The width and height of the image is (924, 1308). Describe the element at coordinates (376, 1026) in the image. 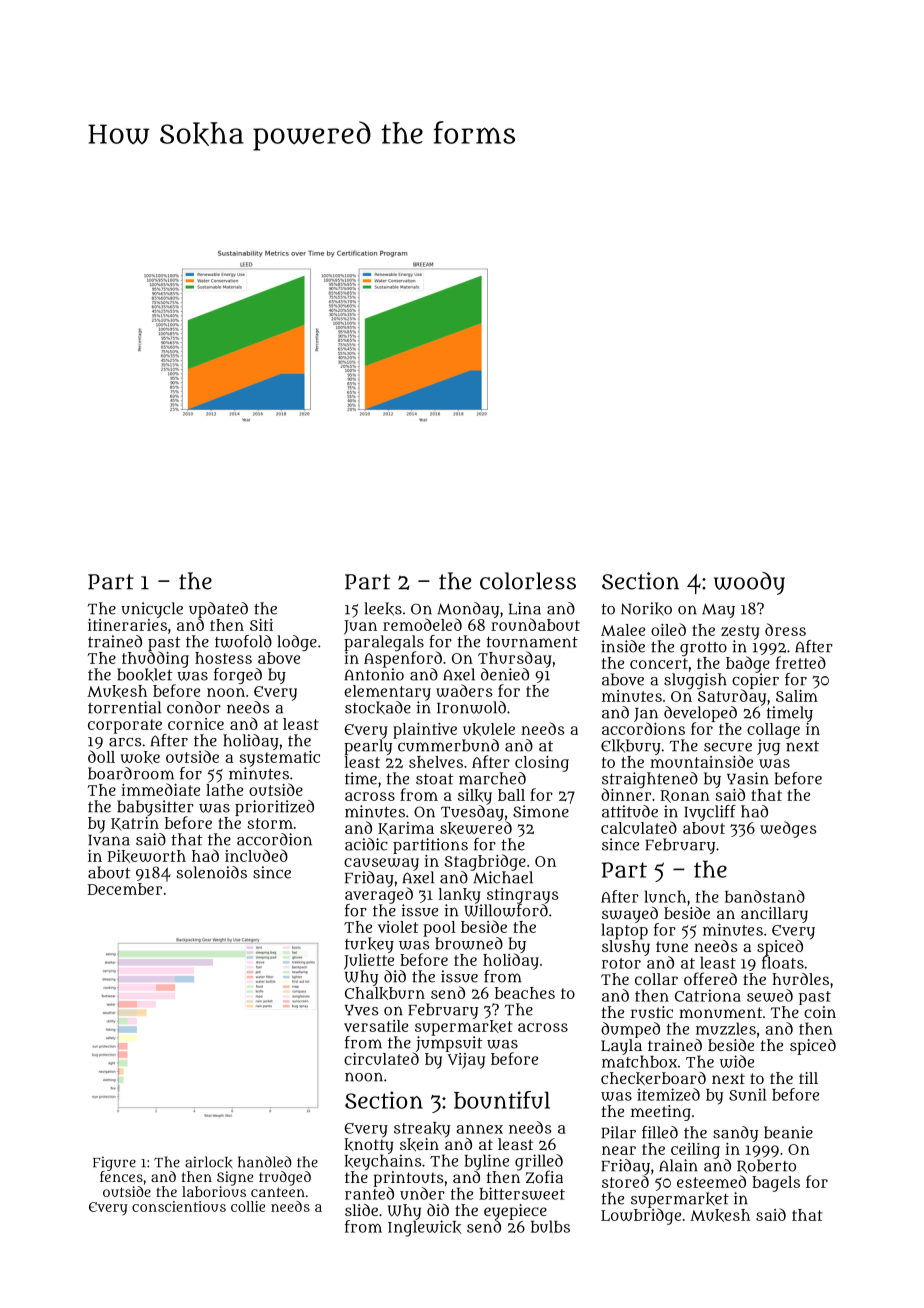

I see `versatile` at that location.
